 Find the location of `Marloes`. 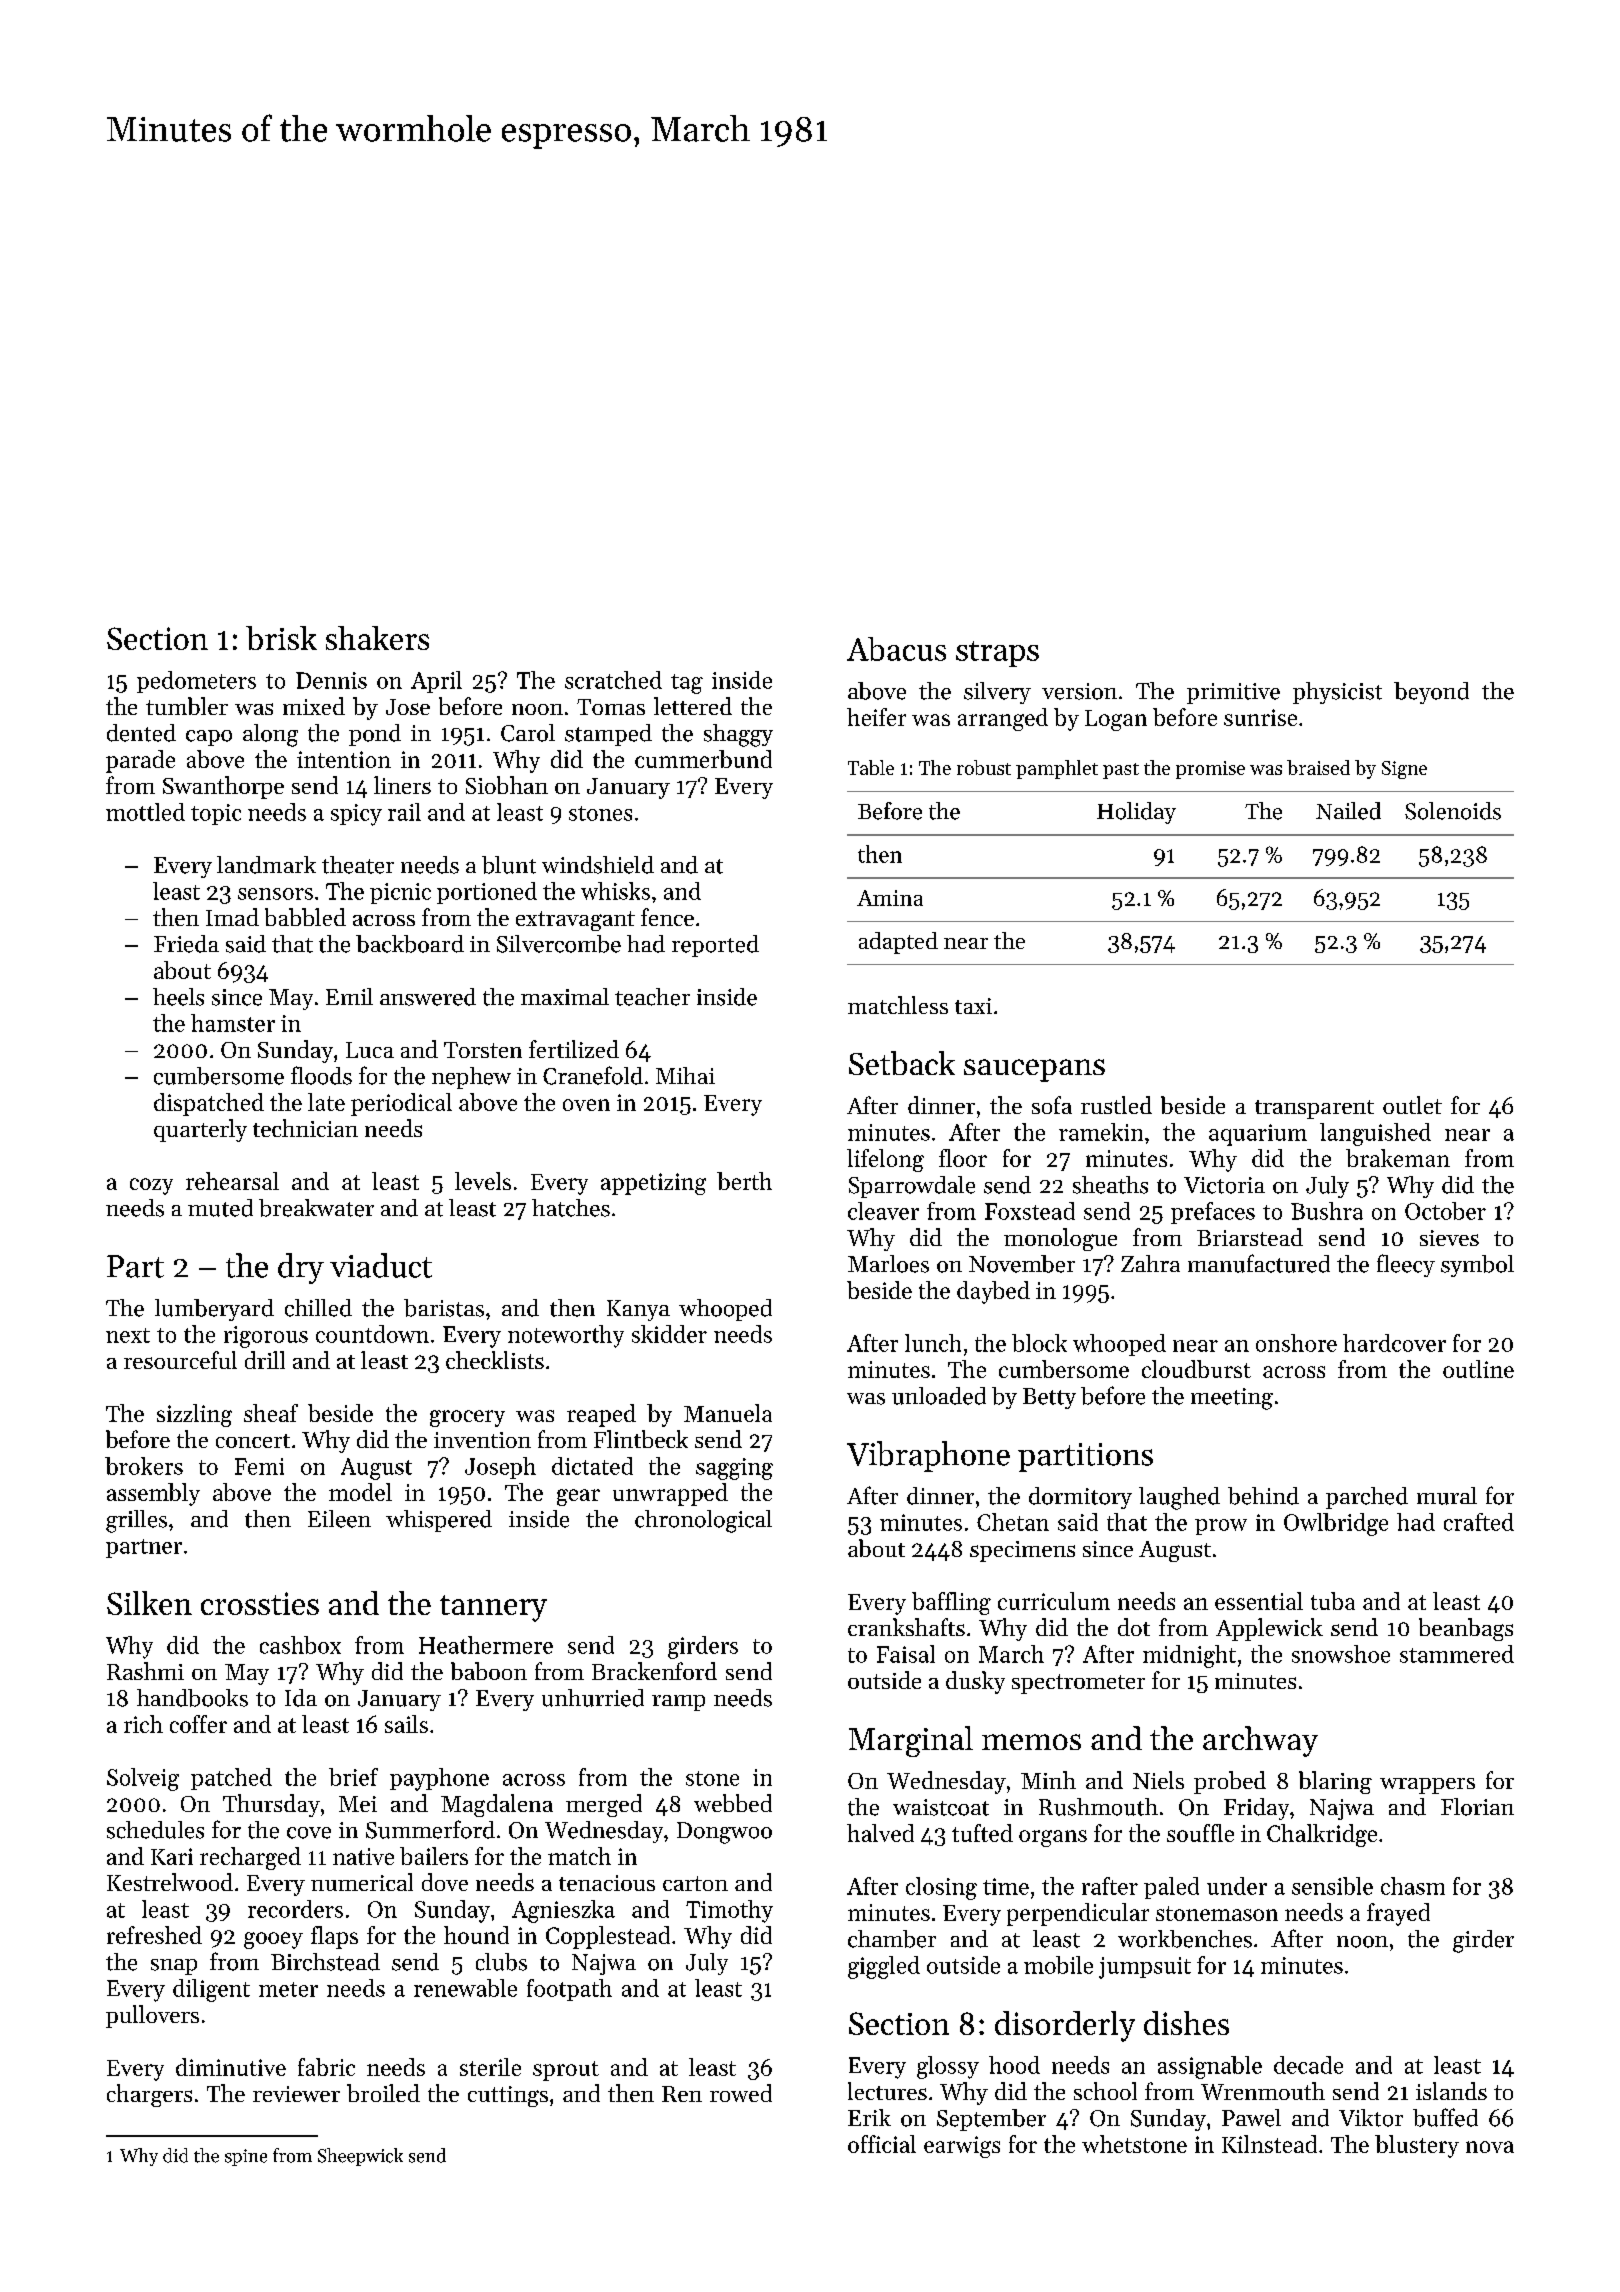

Marloes is located at coordinates (888, 1264).
